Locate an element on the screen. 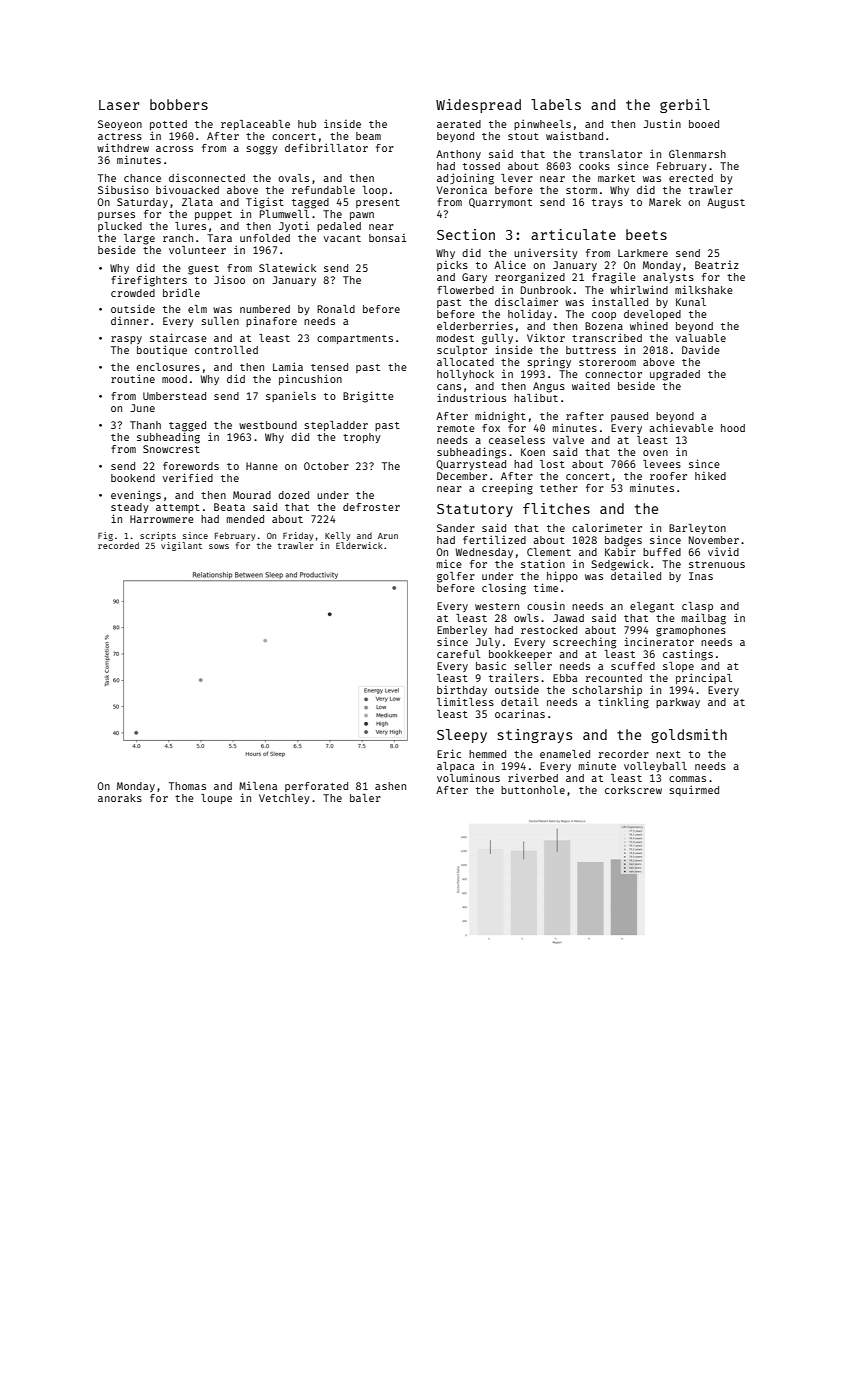 This screenshot has height=1400, width=849. careful is located at coordinates (459, 654).
